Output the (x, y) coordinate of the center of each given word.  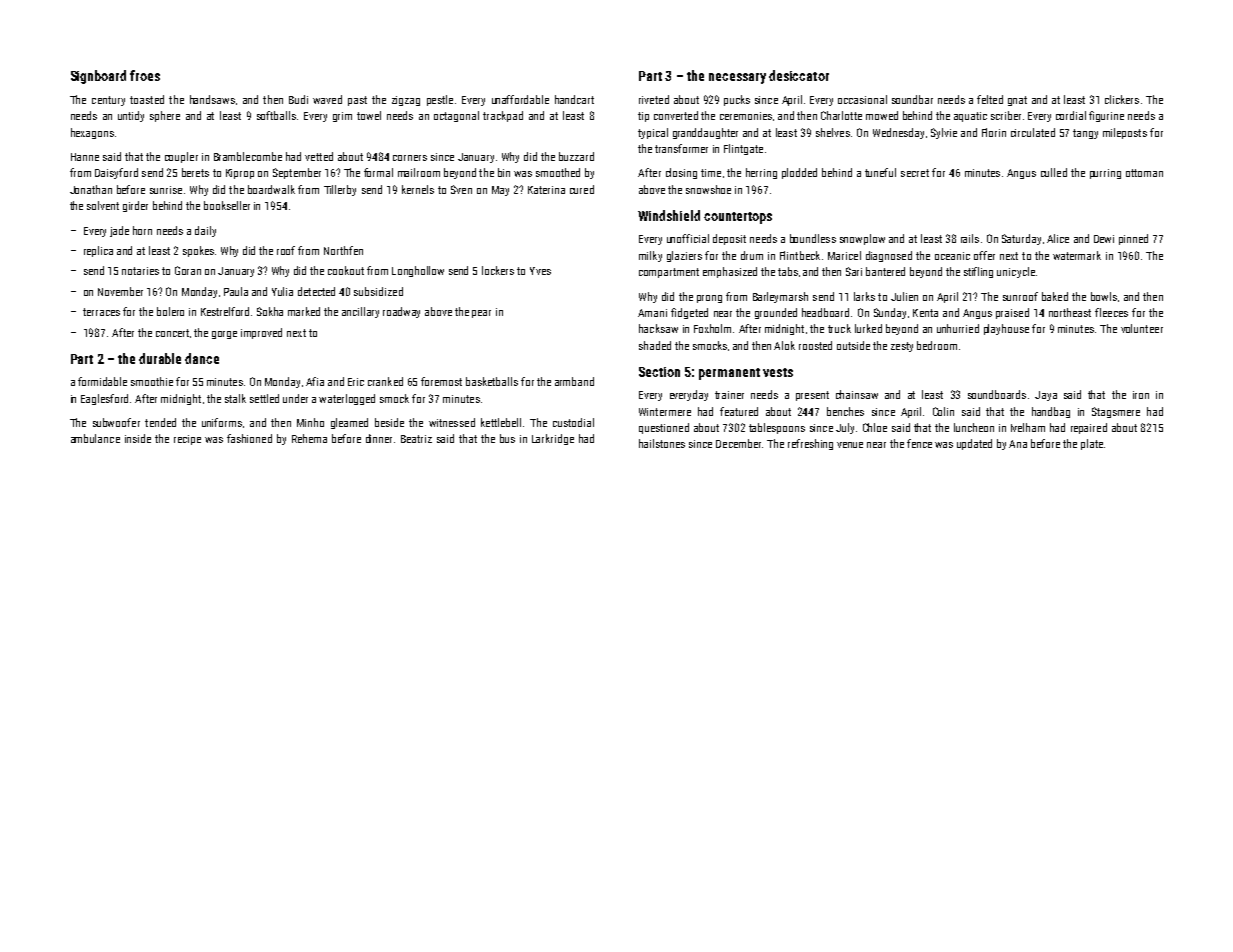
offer (984, 255)
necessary (737, 78)
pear (481, 314)
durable (160, 358)
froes (145, 75)
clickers (1122, 99)
